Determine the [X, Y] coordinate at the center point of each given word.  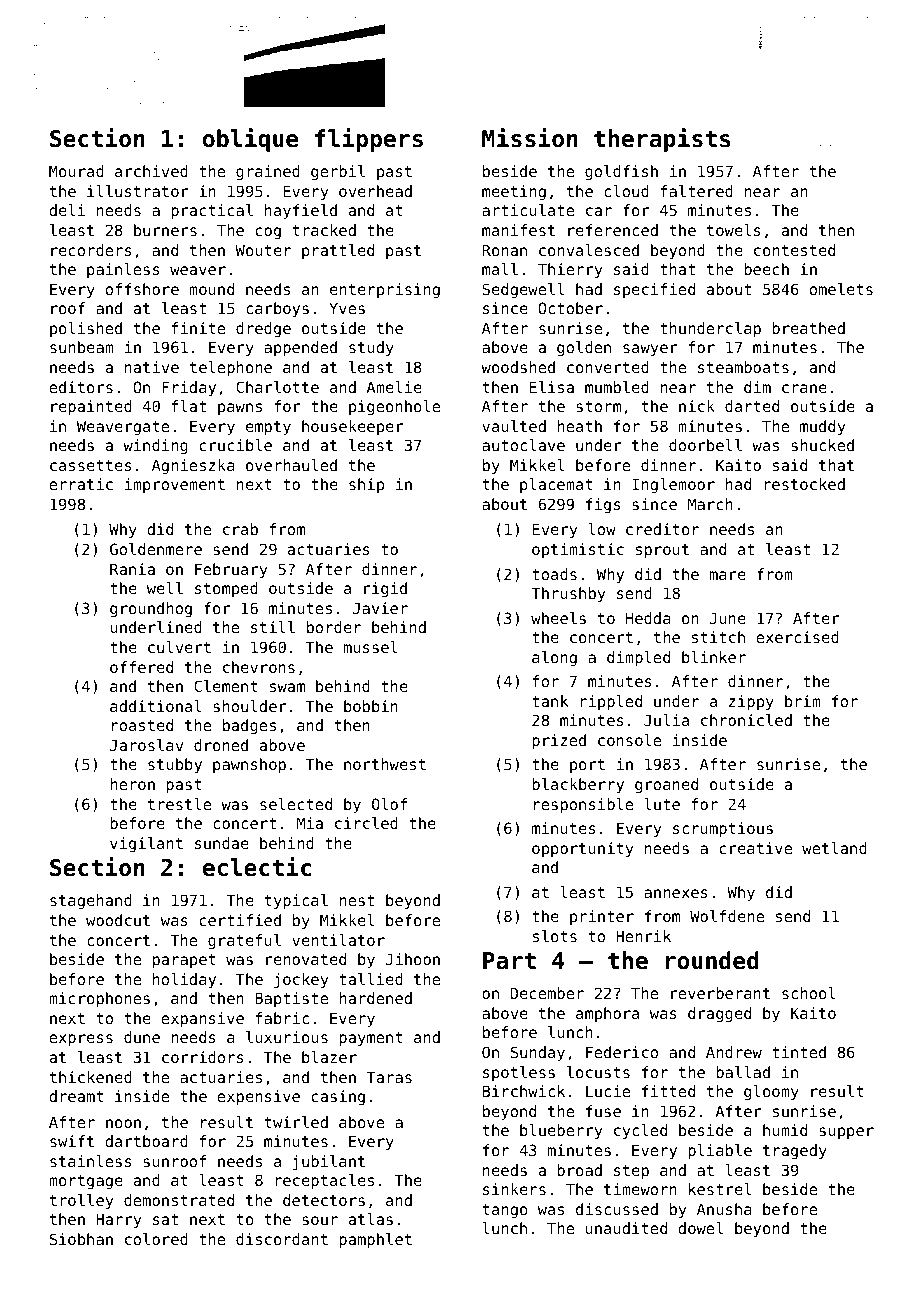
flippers [369, 140]
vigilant [146, 845]
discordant [282, 1239]
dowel [700, 1228]
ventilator [338, 940]
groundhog [151, 610]
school [808, 993]
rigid [385, 590]
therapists [662, 140]
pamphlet [375, 1240]
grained [268, 173]
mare [728, 575]
